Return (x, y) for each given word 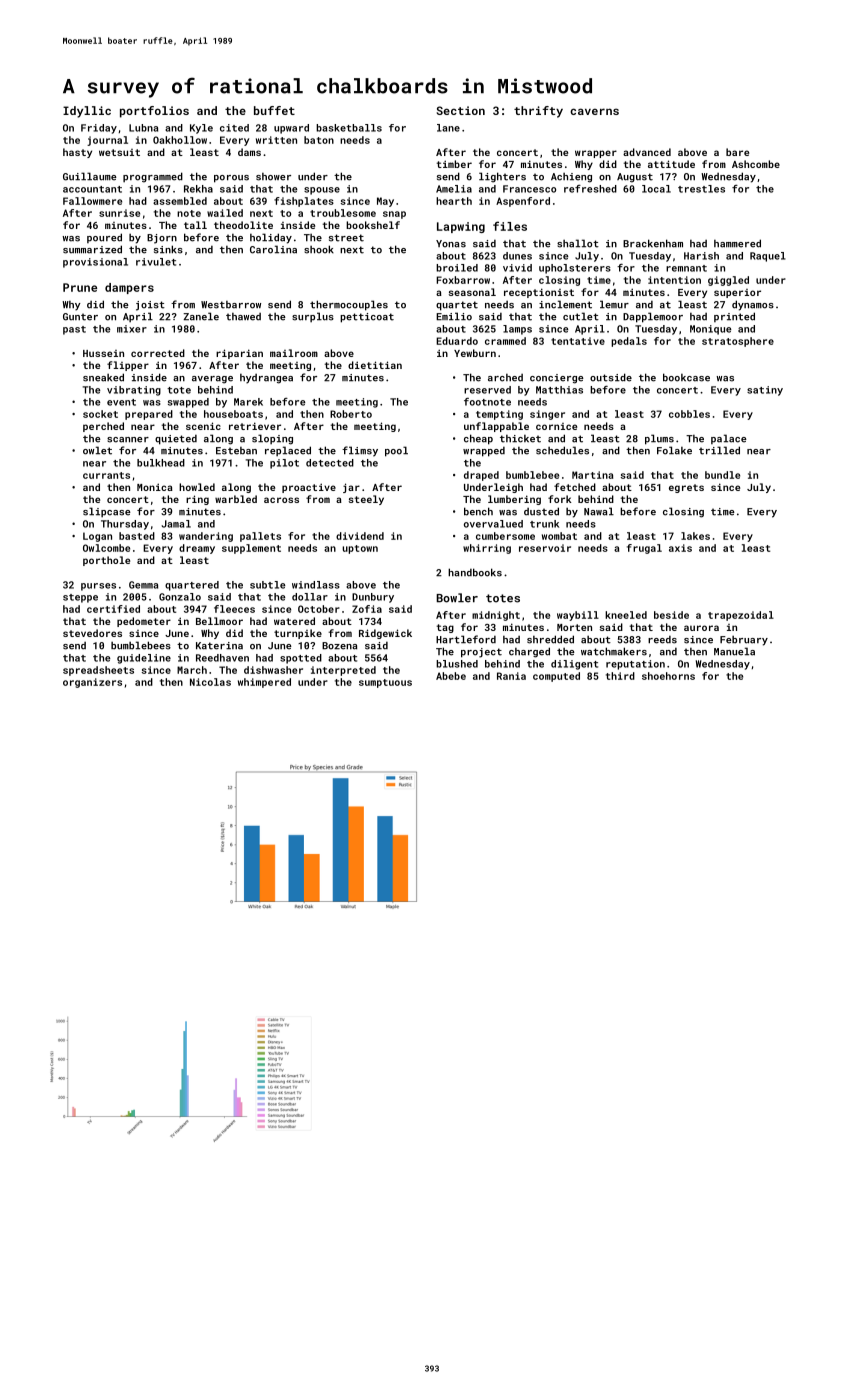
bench (478, 511)
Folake (674, 450)
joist (150, 306)
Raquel (768, 257)
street (346, 238)
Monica (155, 487)
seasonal (472, 292)
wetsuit (119, 152)
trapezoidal (741, 616)
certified (113, 609)
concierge (557, 379)
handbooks (475, 572)
